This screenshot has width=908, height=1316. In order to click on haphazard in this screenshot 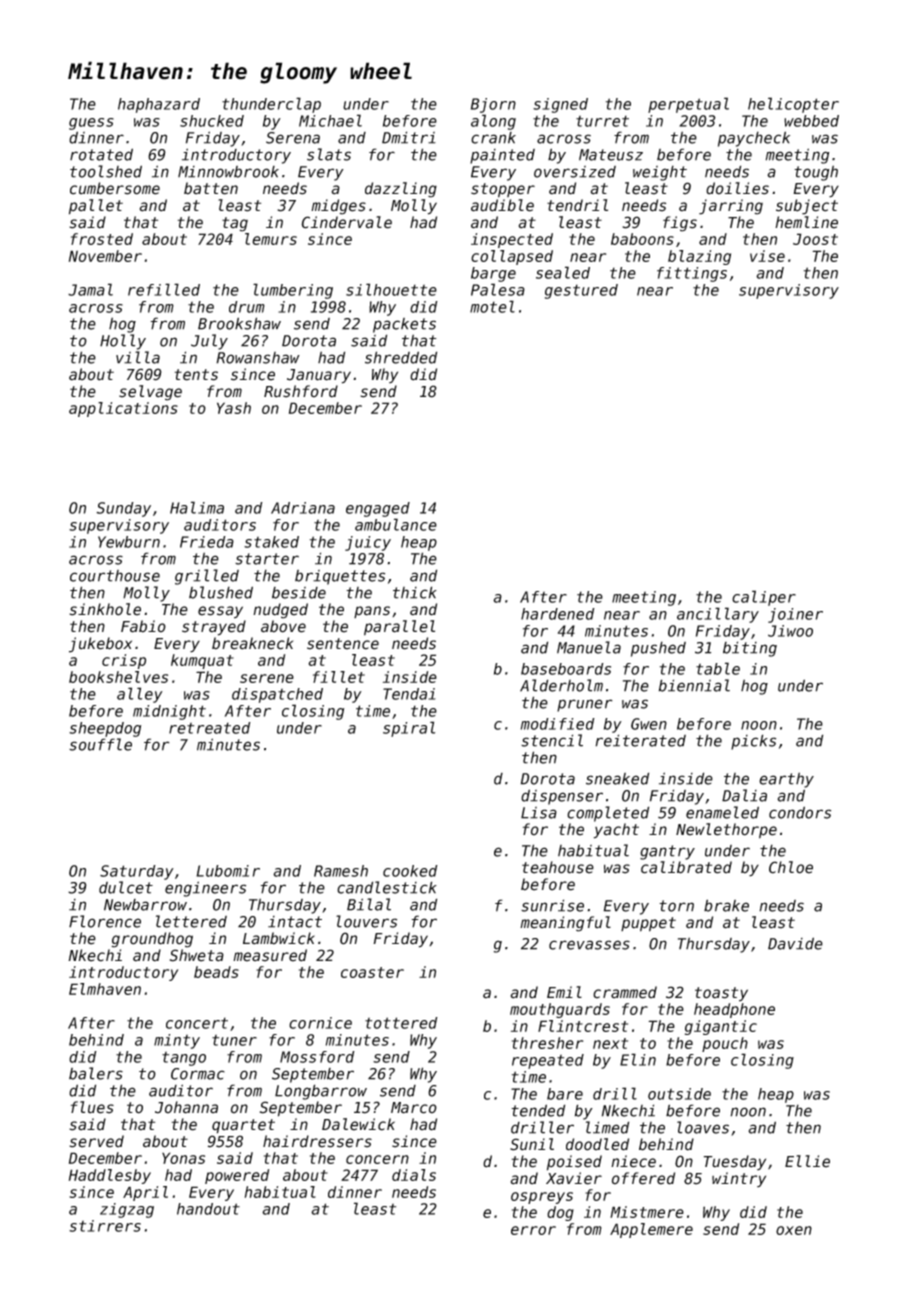, I will do `click(159, 105)`.
